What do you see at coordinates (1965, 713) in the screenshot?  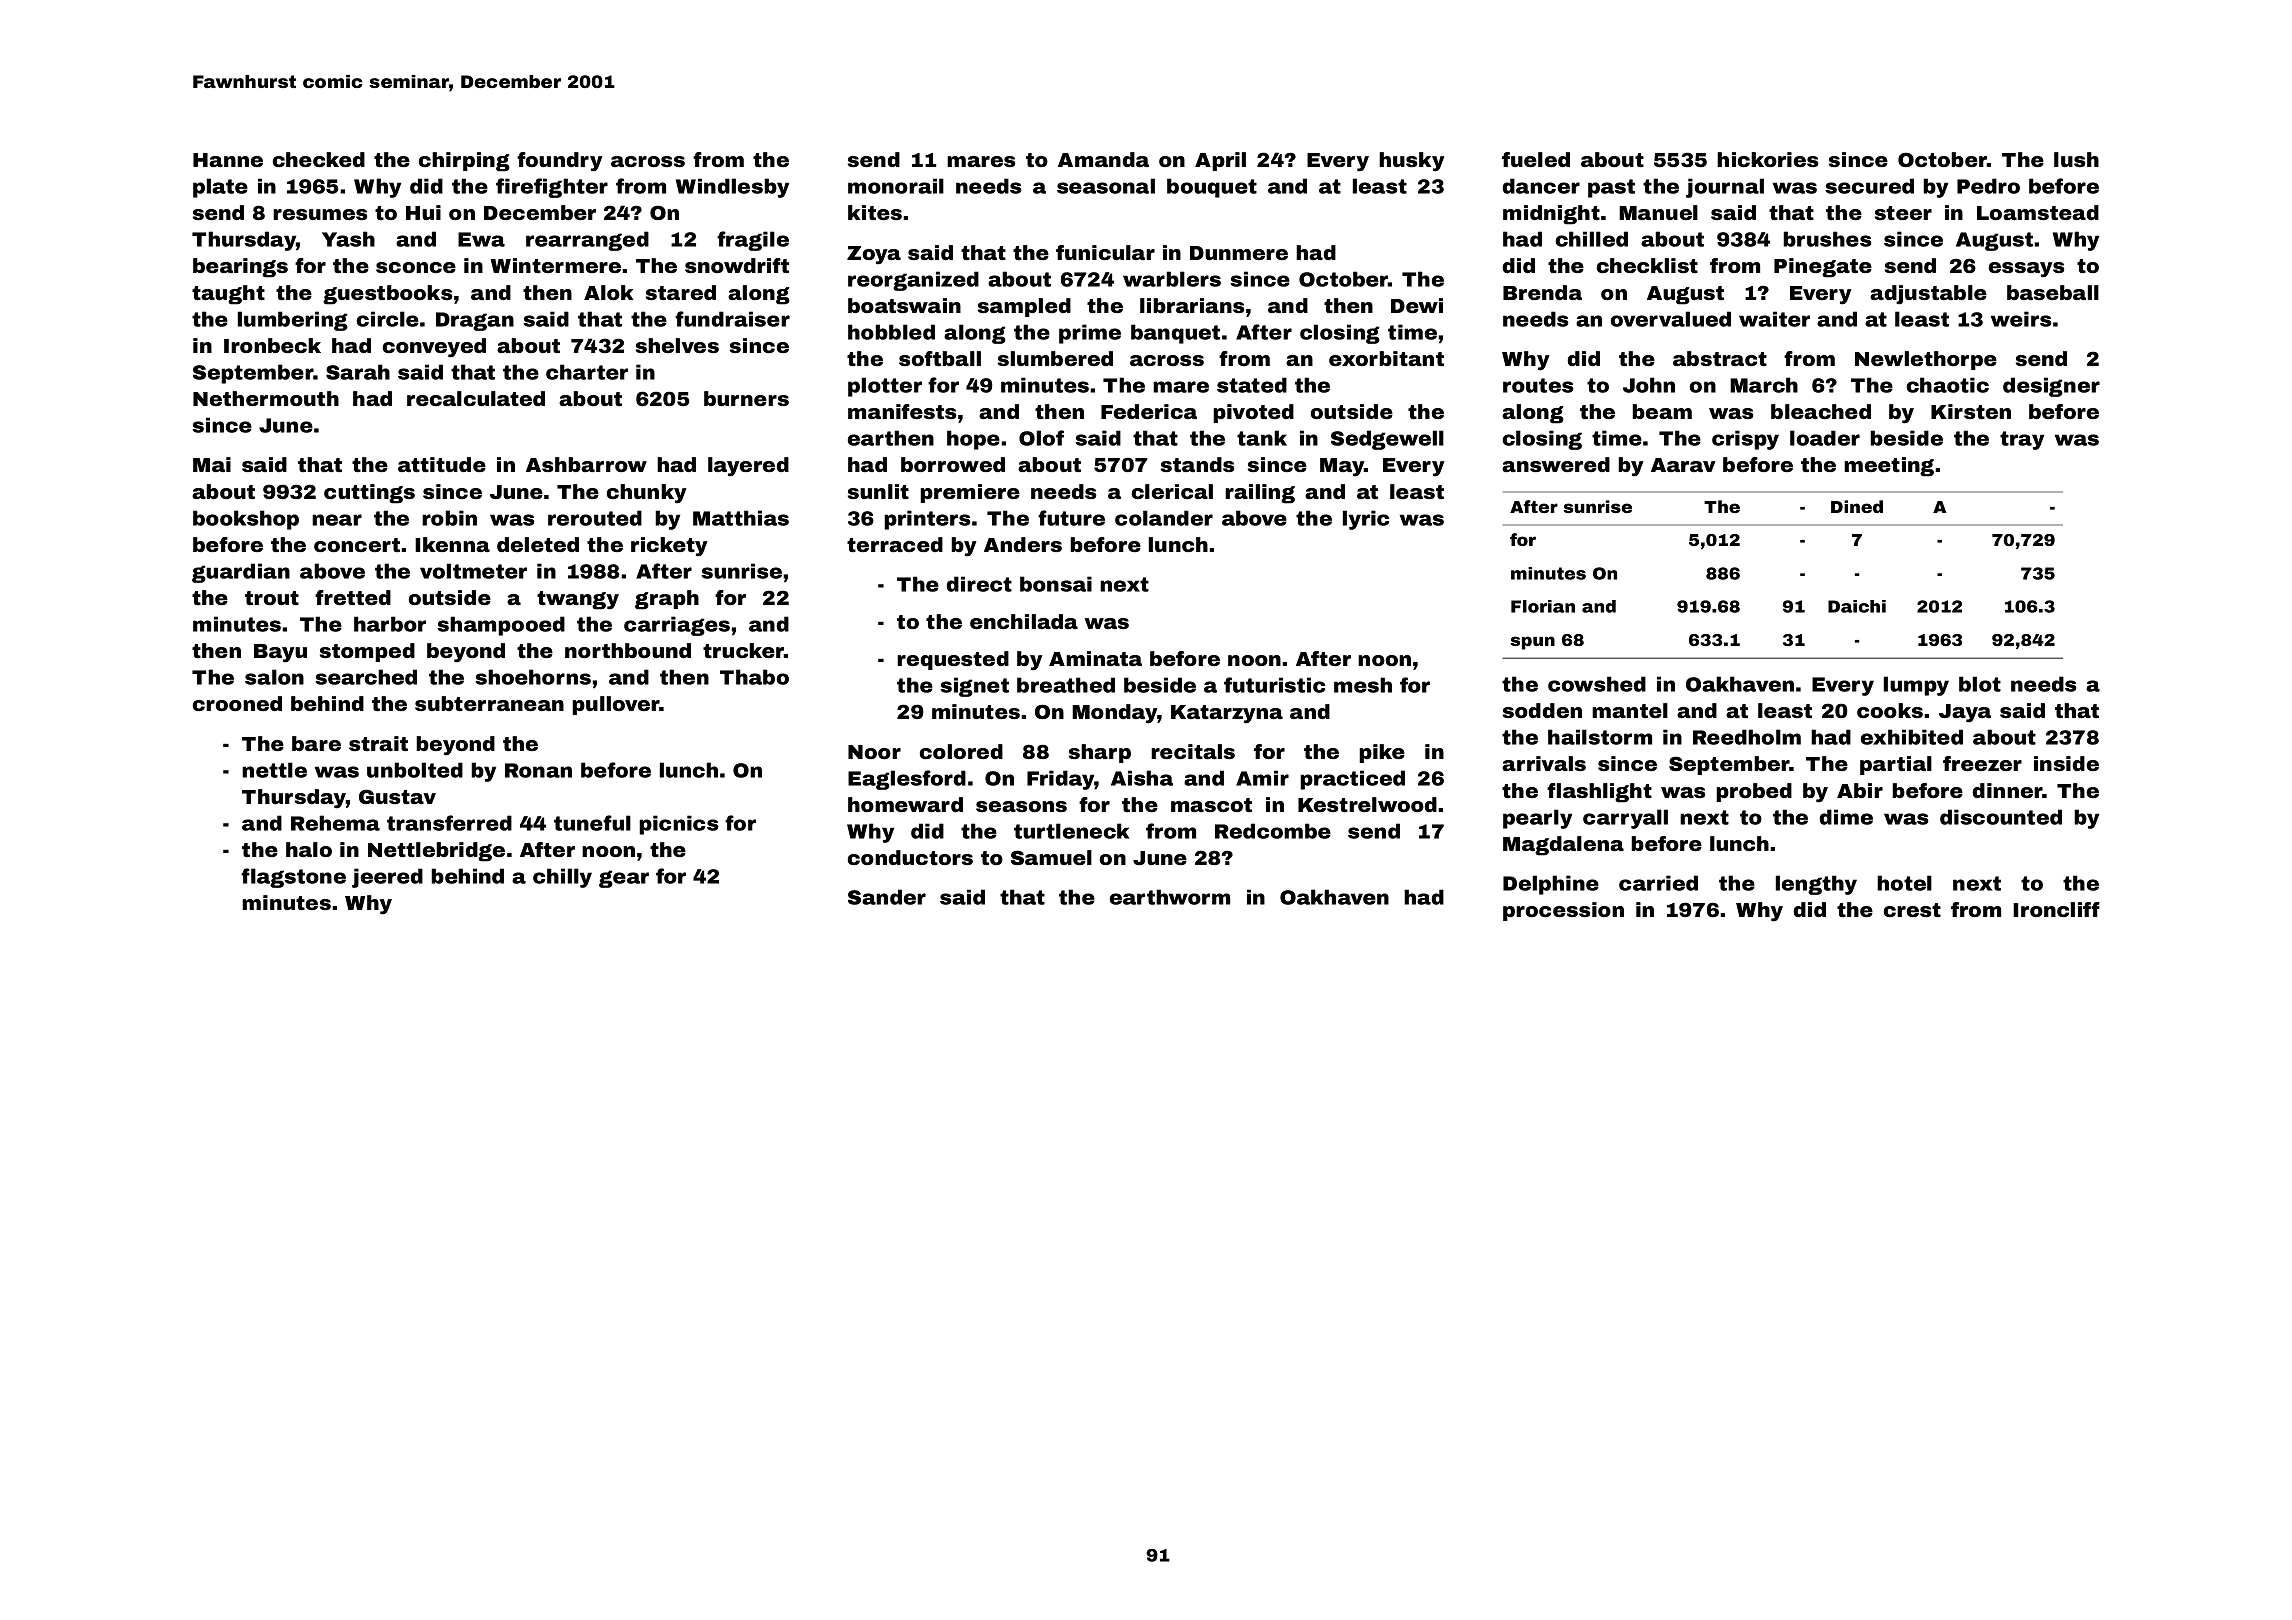 I see `Jaya` at bounding box center [1965, 713].
